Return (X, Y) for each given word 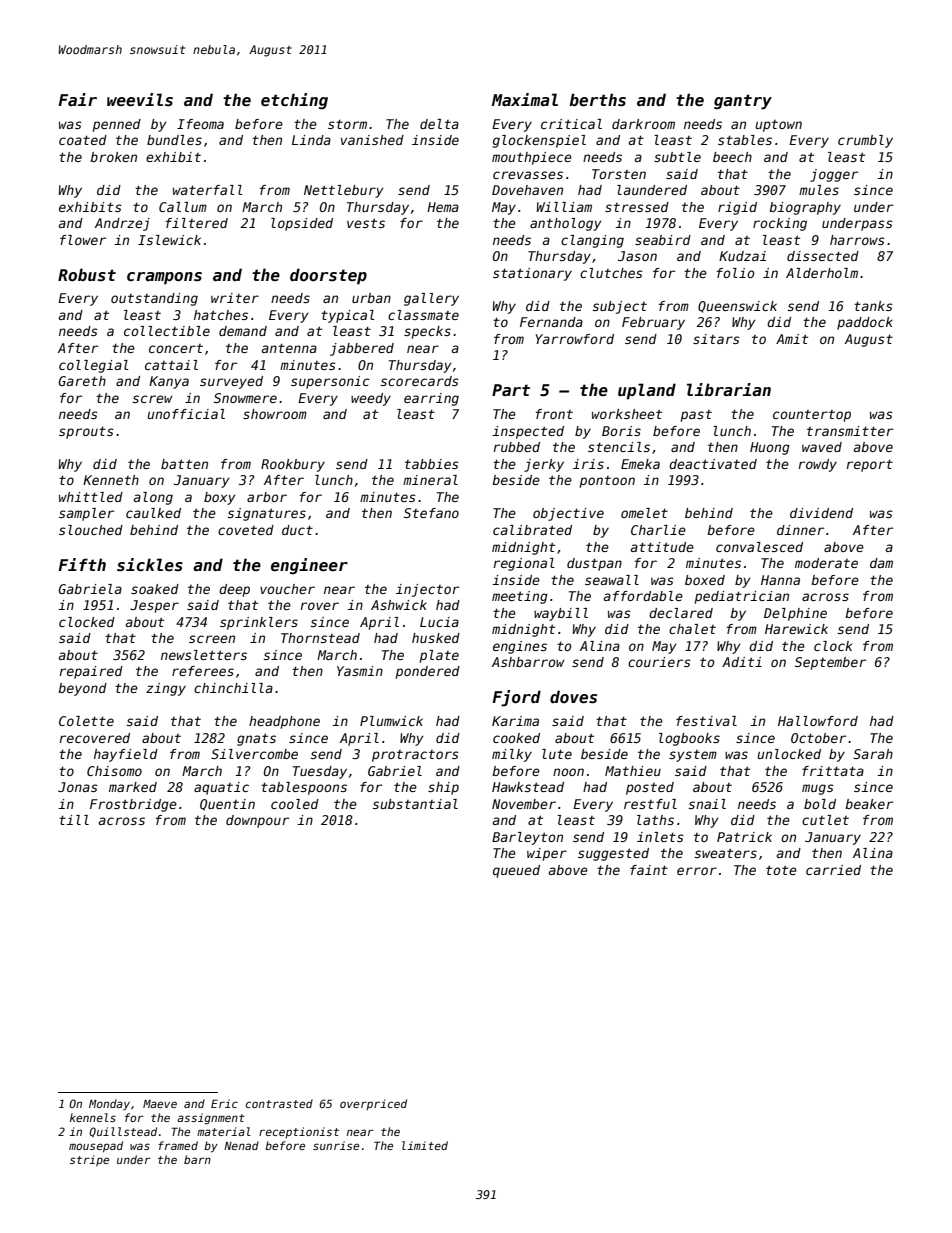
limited (425, 1145)
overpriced (373, 1104)
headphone (284, 722)
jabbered (362, 349)
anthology (566, 224)
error (697, 871)
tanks (873, 306)
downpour (257, 821)
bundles (174, 140)
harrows (857, 240)
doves (573, 697)
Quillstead (123, 1132)
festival (706, 721)
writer (235, 298)
